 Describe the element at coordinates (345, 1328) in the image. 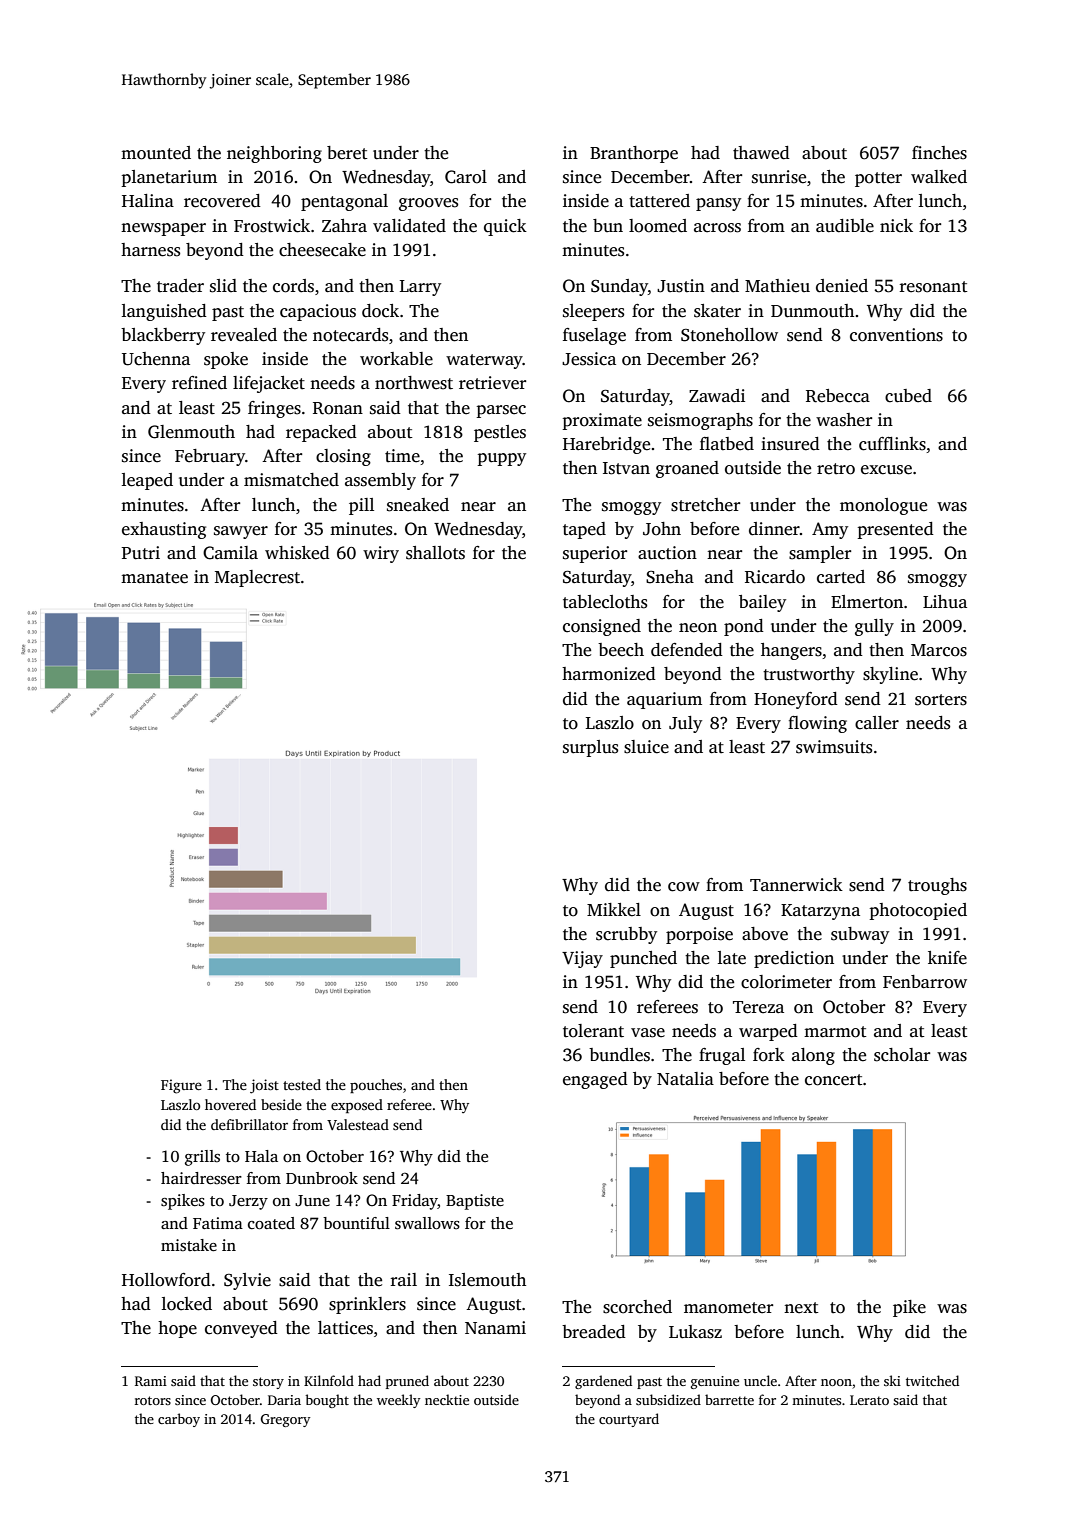

I see `lattices` at that location.
